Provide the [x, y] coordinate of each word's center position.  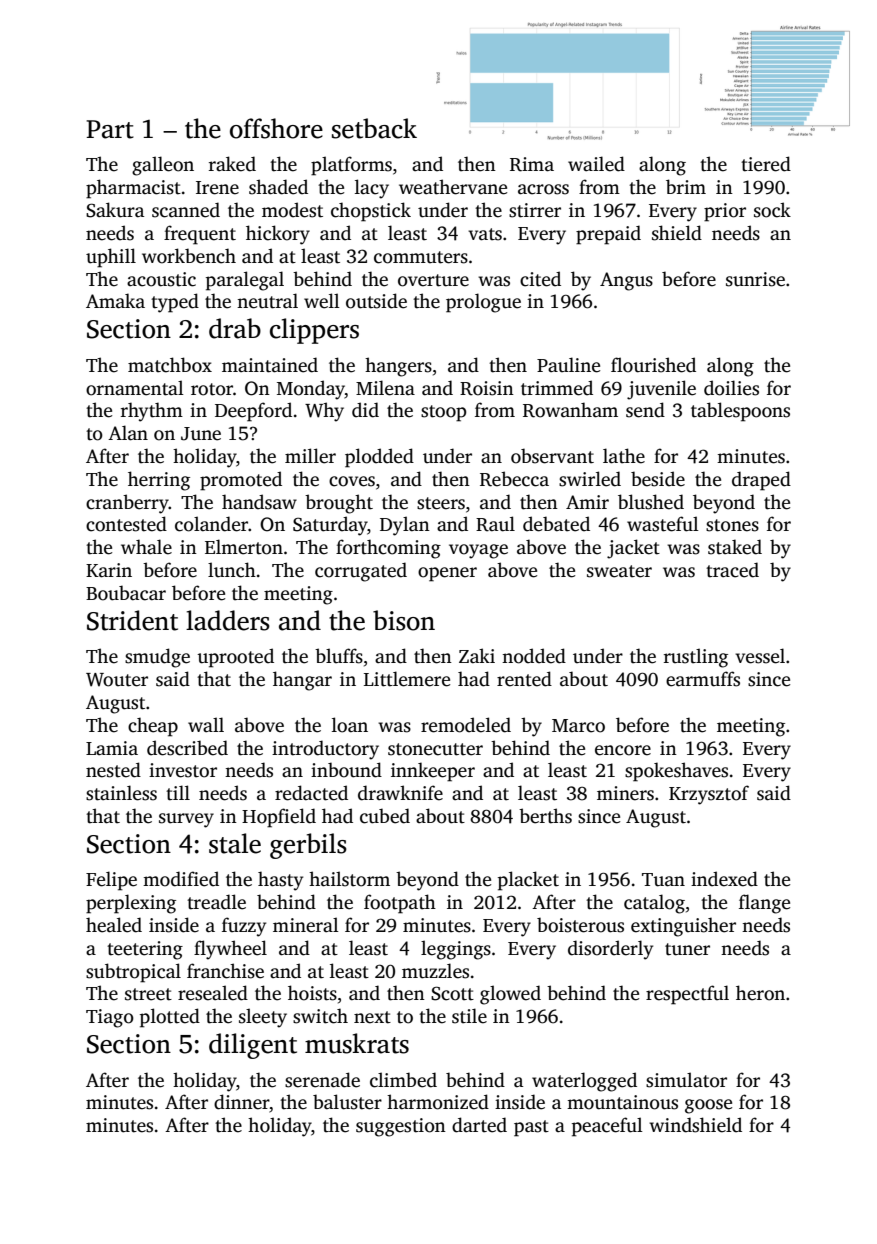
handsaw [259, 502]
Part [110, 129]
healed [114, 925]
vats [485, 234]
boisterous [580, 925]
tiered [766, 164]
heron [760, 993]
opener [447, 574]
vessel [760, 656]
